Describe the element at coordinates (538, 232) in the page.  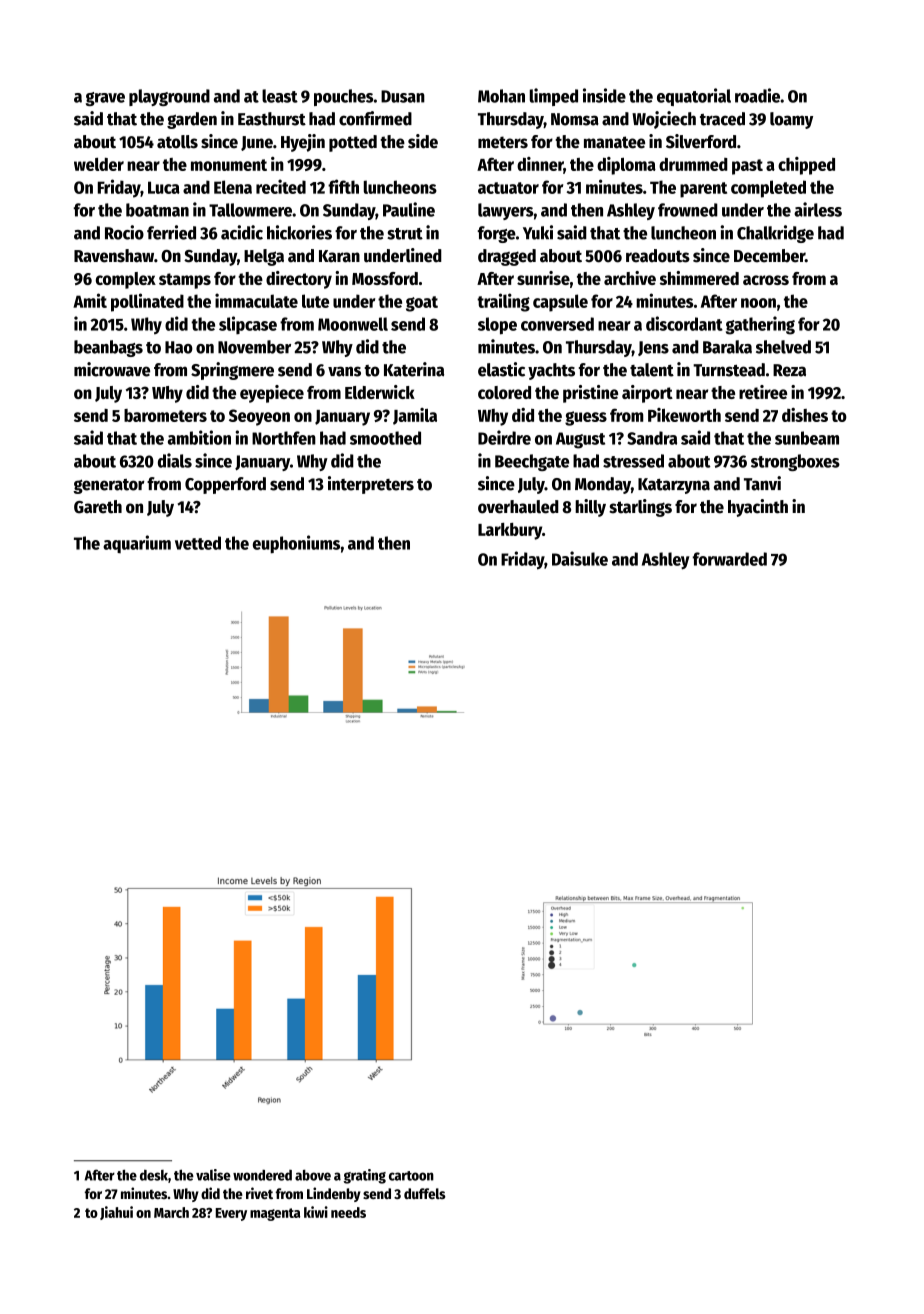
I see `Yuki` at that location.
